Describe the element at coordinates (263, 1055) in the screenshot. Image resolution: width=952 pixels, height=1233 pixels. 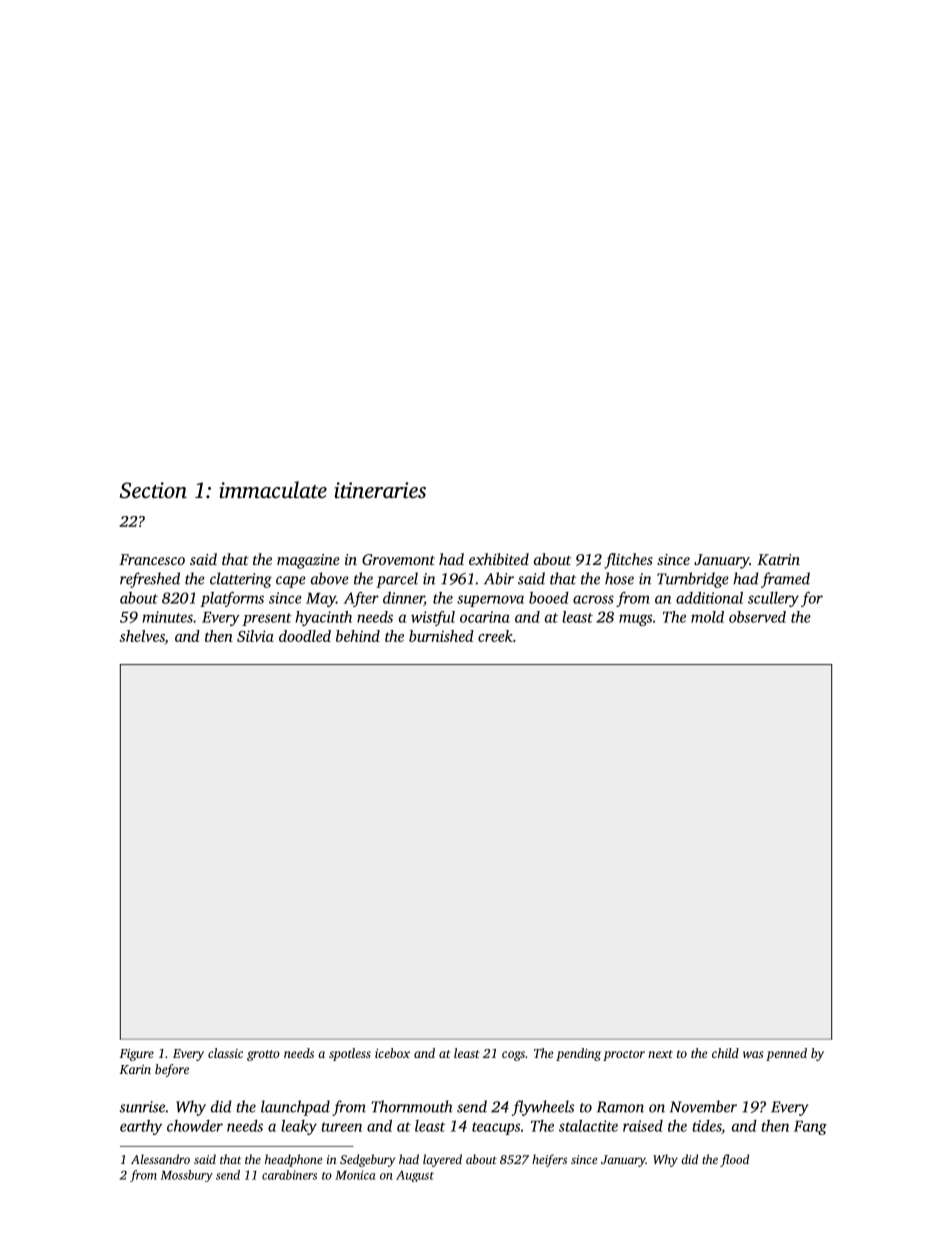
I see `grotto` at that location.
